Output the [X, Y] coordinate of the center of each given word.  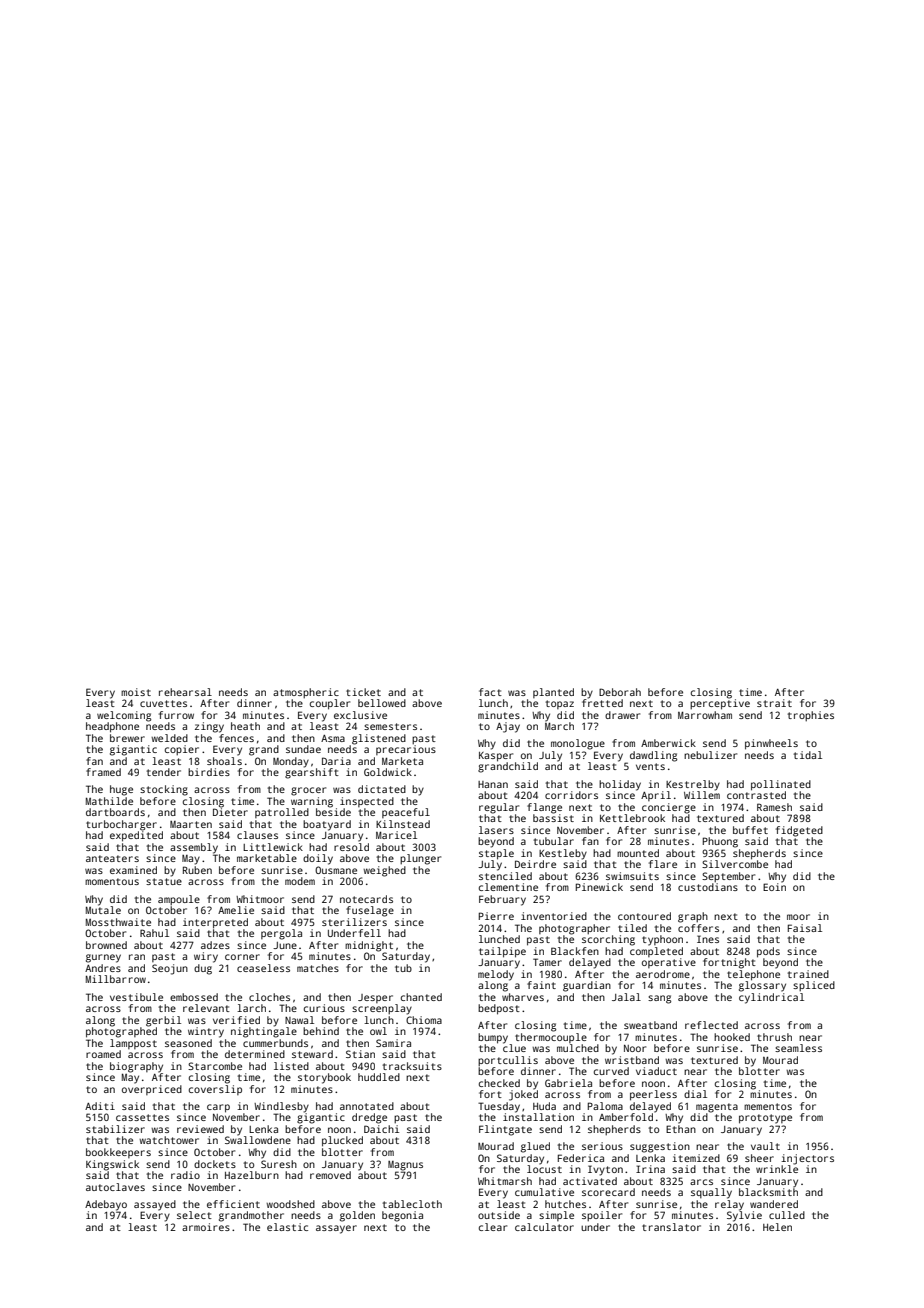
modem [300, 881]
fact [490, 692]
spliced [814, 986]
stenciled [505, 876]
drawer [622, 715]
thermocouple [551, 1038]
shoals [224, 761]
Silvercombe [735, 864]
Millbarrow [116, 979]
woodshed [290, 1204]
